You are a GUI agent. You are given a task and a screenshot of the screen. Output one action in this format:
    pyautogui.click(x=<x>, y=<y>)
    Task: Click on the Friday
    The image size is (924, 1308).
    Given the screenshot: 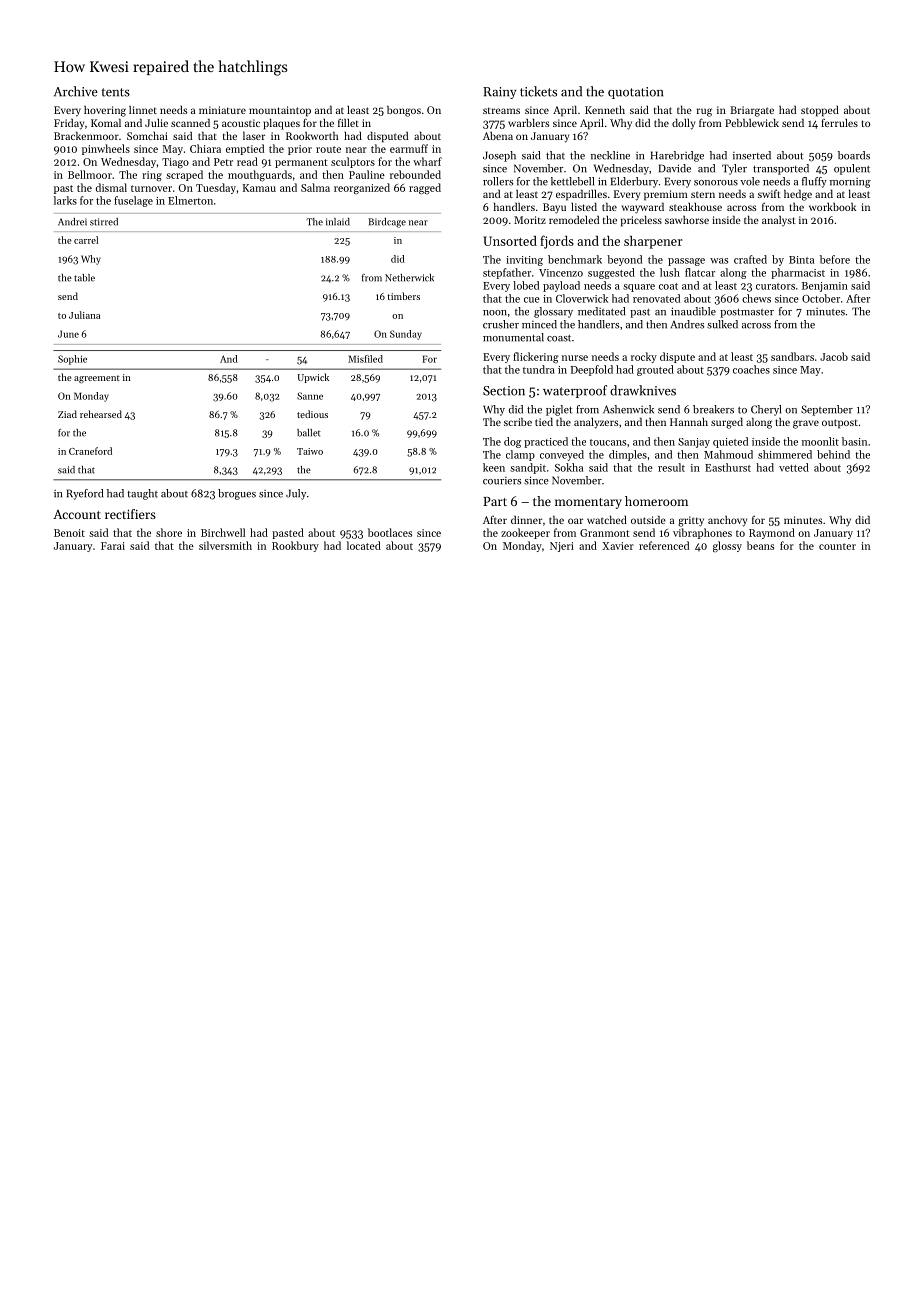 What is the action you would take?
    pyautogui.click(x=69, y=124)
